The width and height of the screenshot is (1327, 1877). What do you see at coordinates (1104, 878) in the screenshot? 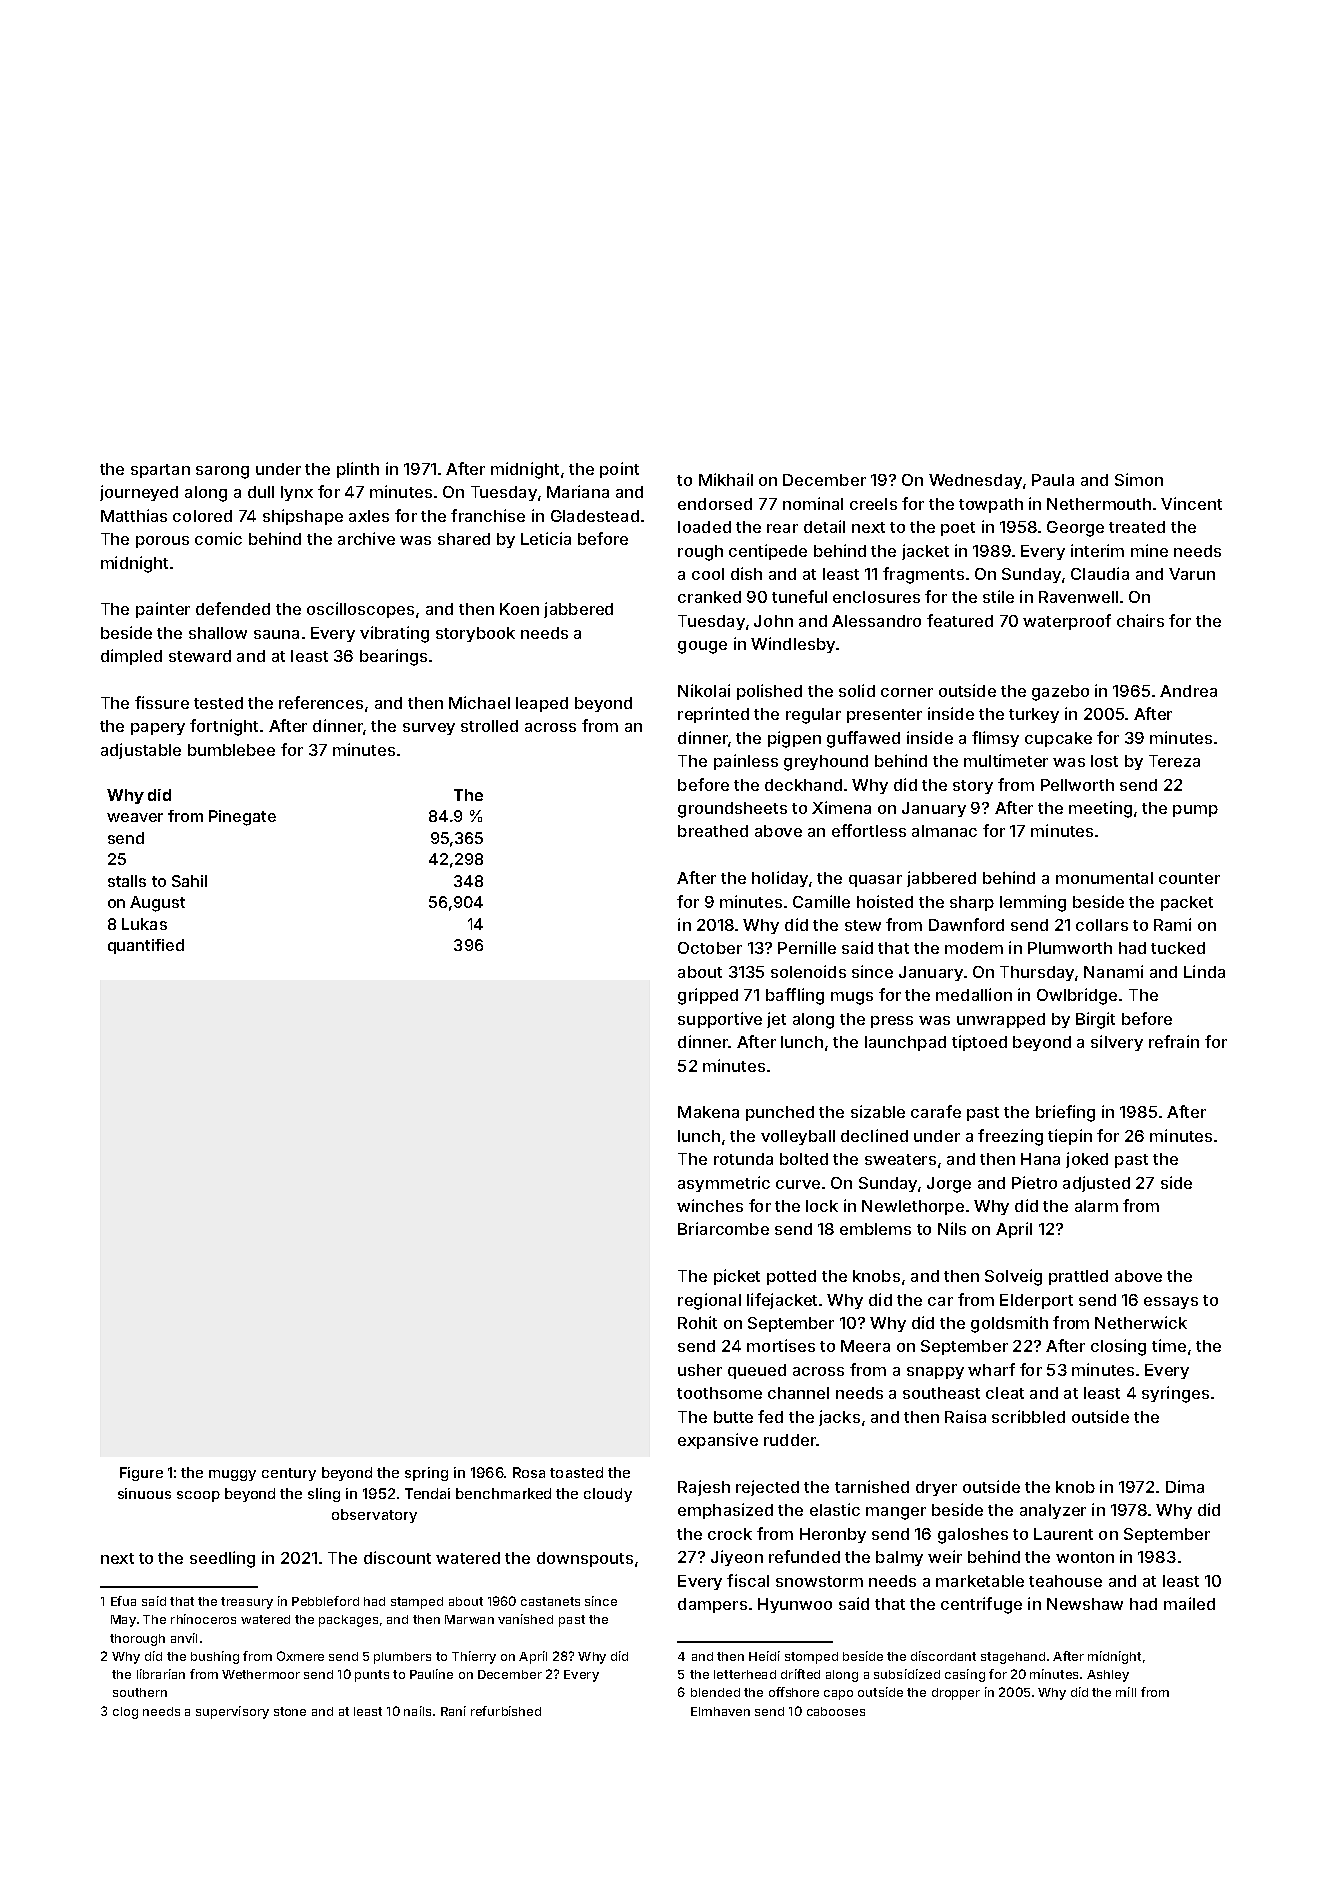
I see `monumental` at bounding box center [1104, 878].
